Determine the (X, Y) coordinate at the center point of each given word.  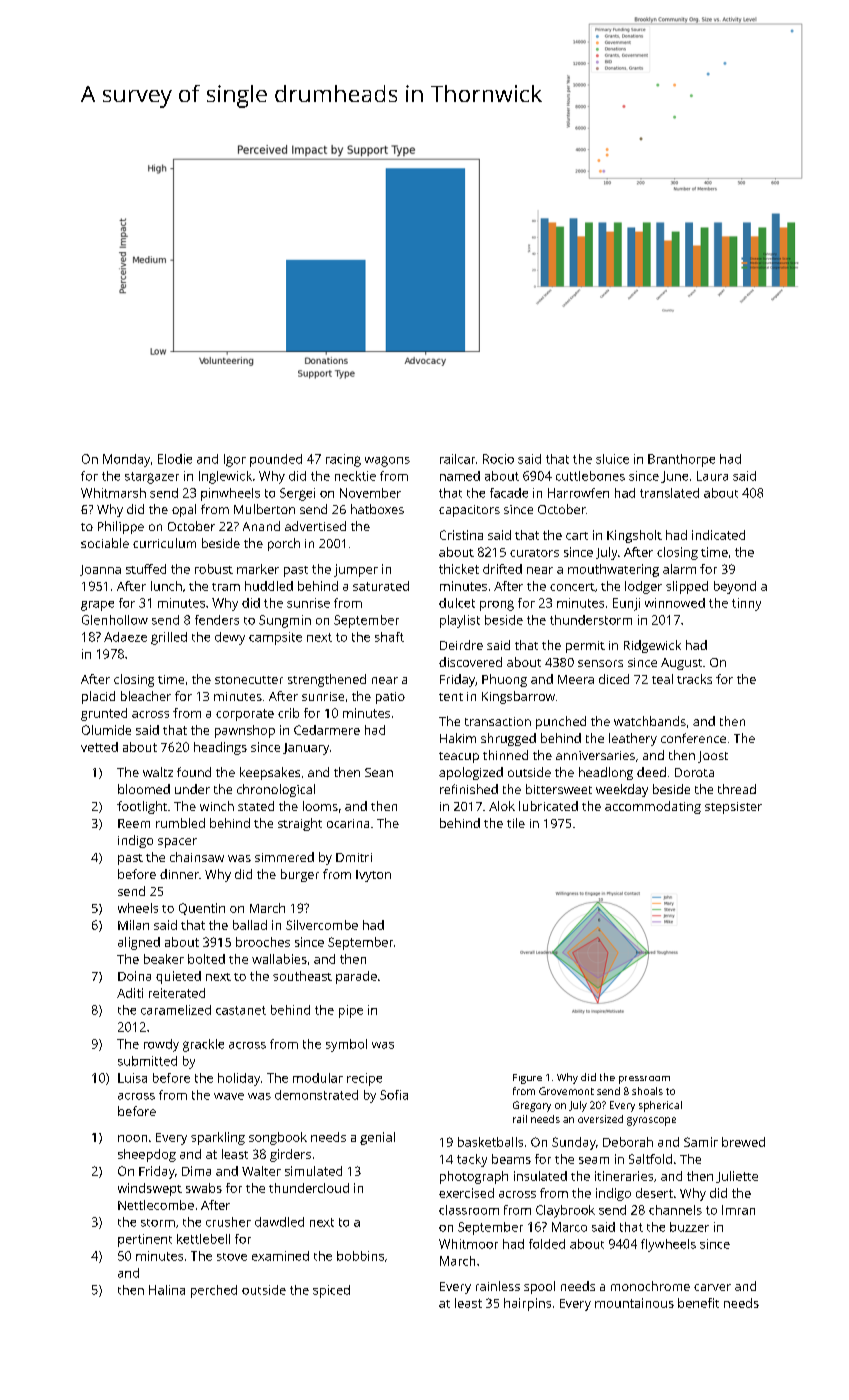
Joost (713, 757)
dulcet (457, 603)
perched (214, 1291)
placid (98, 697)
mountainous (634, 1303)
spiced (331, 1291)
